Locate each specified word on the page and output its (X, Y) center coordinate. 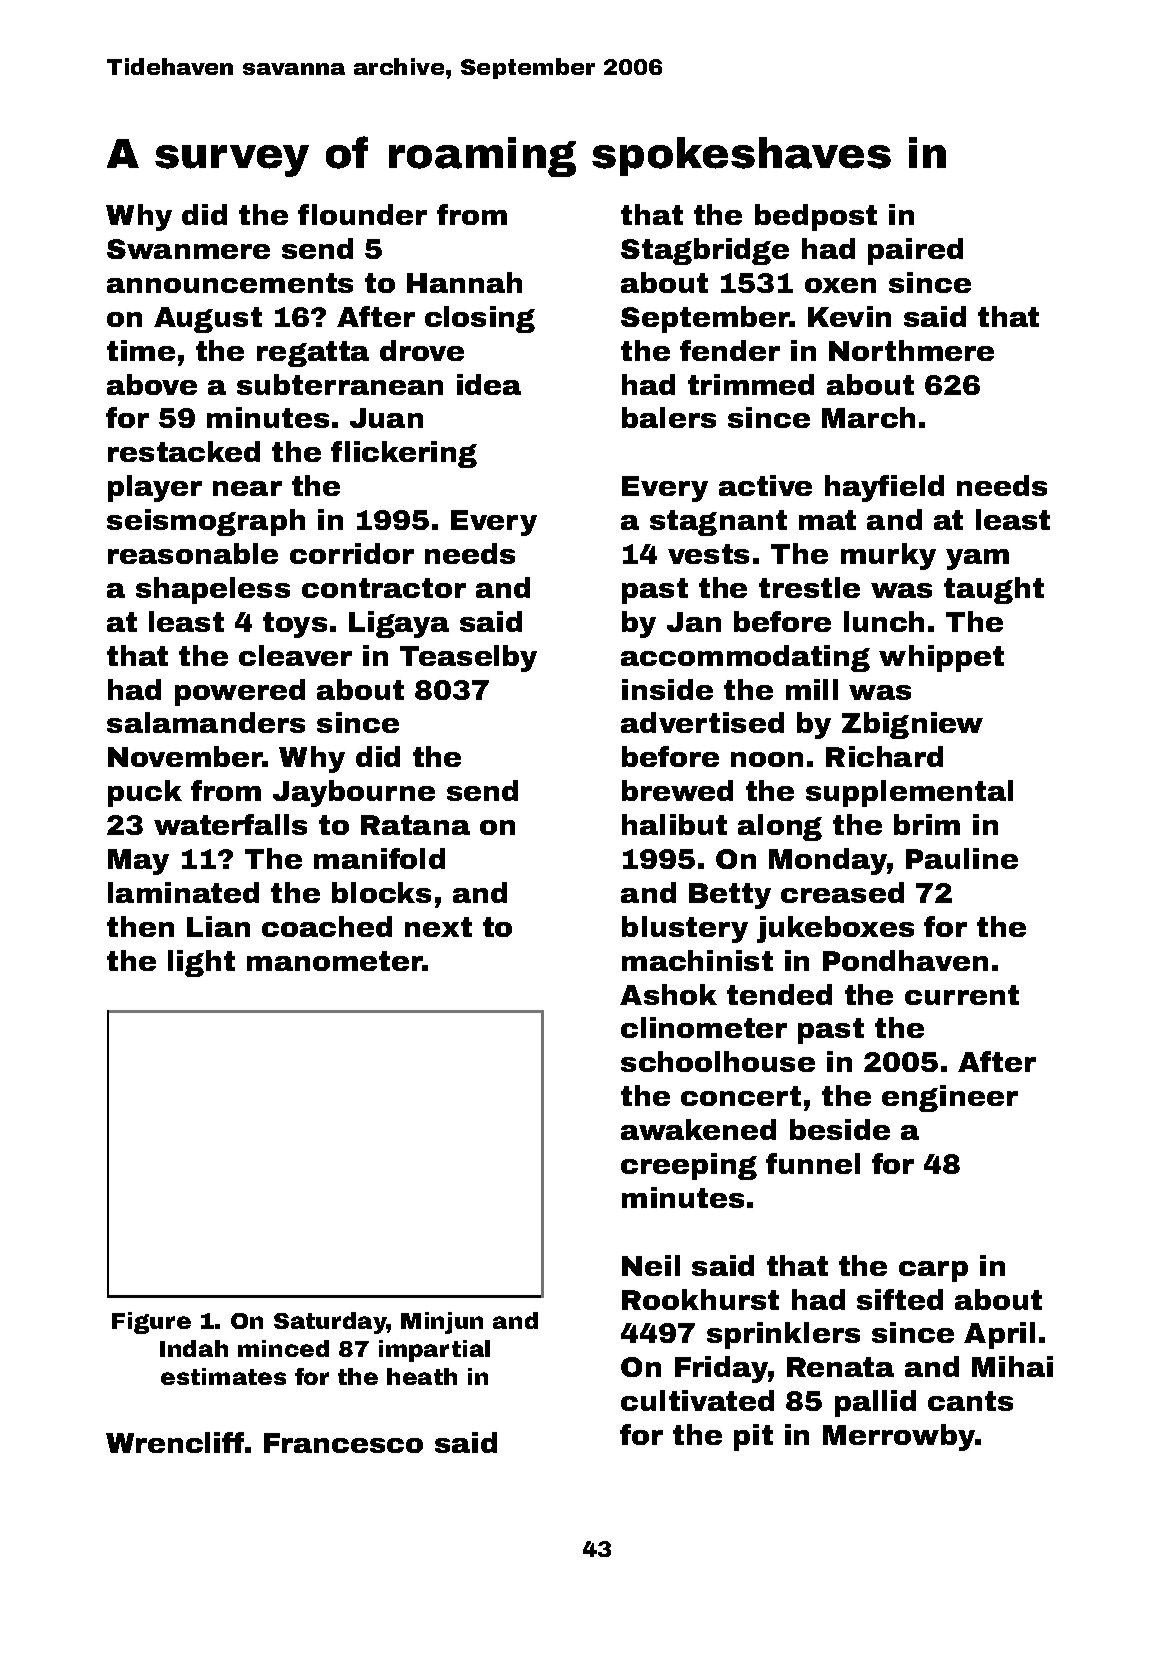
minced (283, 1348)
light (201, 963)
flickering (404, 454)
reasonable (193, 553)
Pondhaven (905, 960)
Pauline (962, 858)
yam (977, 559)
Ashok (668, 994)
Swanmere (188, 249)
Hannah (464, 282)
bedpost (816, 217)
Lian (218, 926)
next (438, 927)
